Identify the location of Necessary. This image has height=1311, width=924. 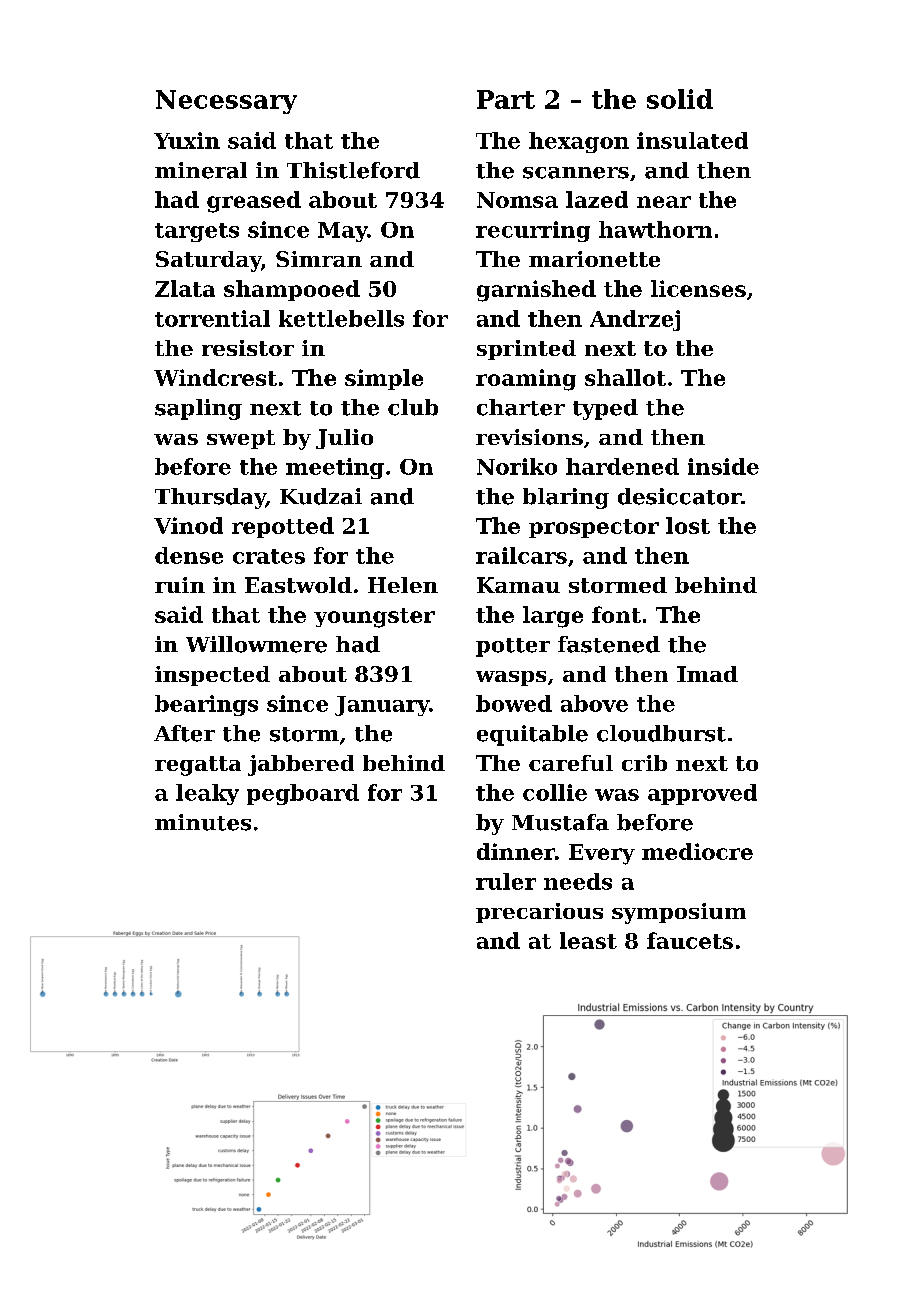
(226, 102).
